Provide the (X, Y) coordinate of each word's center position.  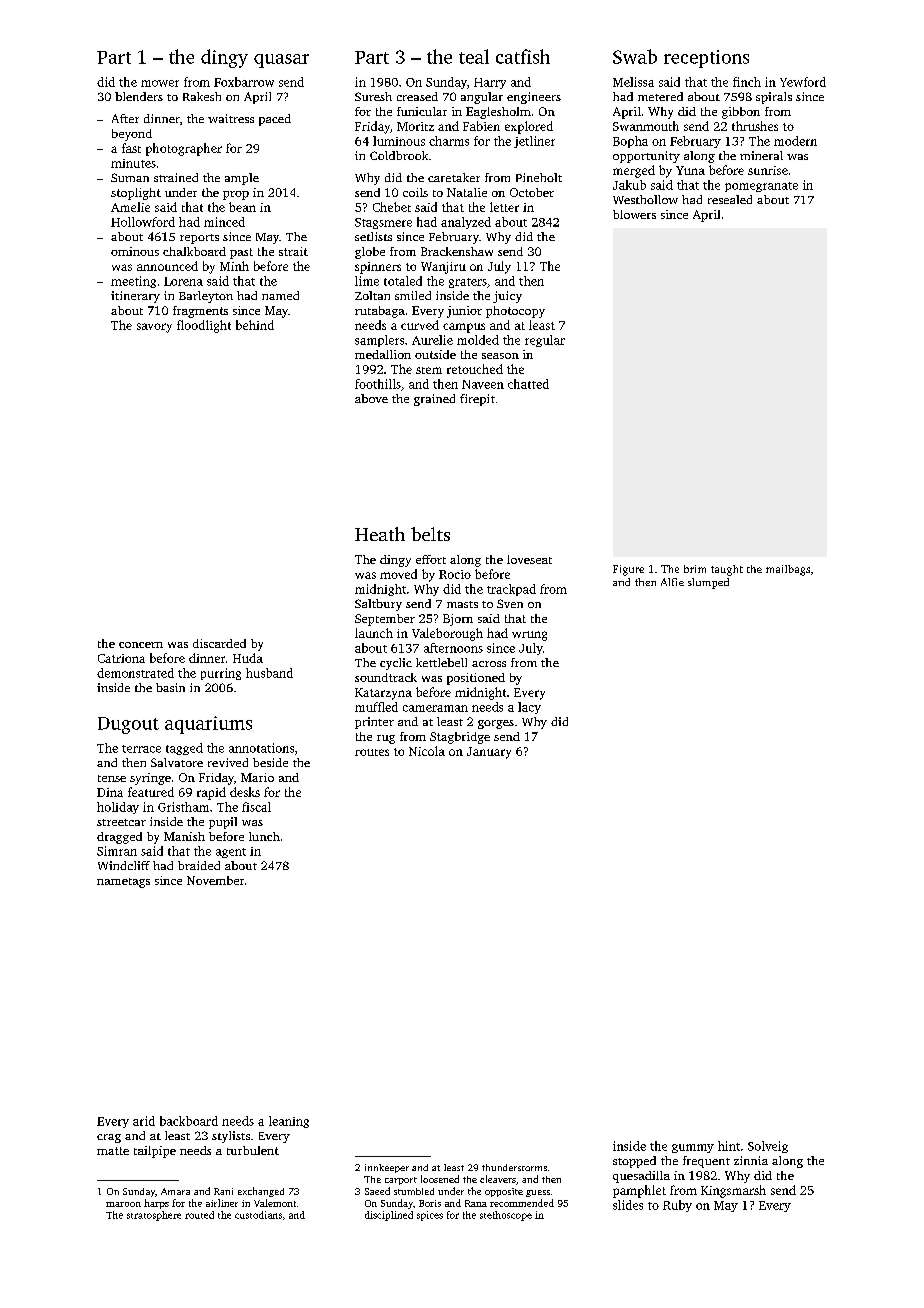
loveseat (529, 559)
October (532, 192)
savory (154, 328)
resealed (730, 199)
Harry (490, 83)
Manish (184, 836)
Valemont (275, 1203)
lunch (264, 836)
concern (141, 645)
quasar (281, 61)
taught (727, 570)
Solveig (768, 1147)
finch (747, 82)
